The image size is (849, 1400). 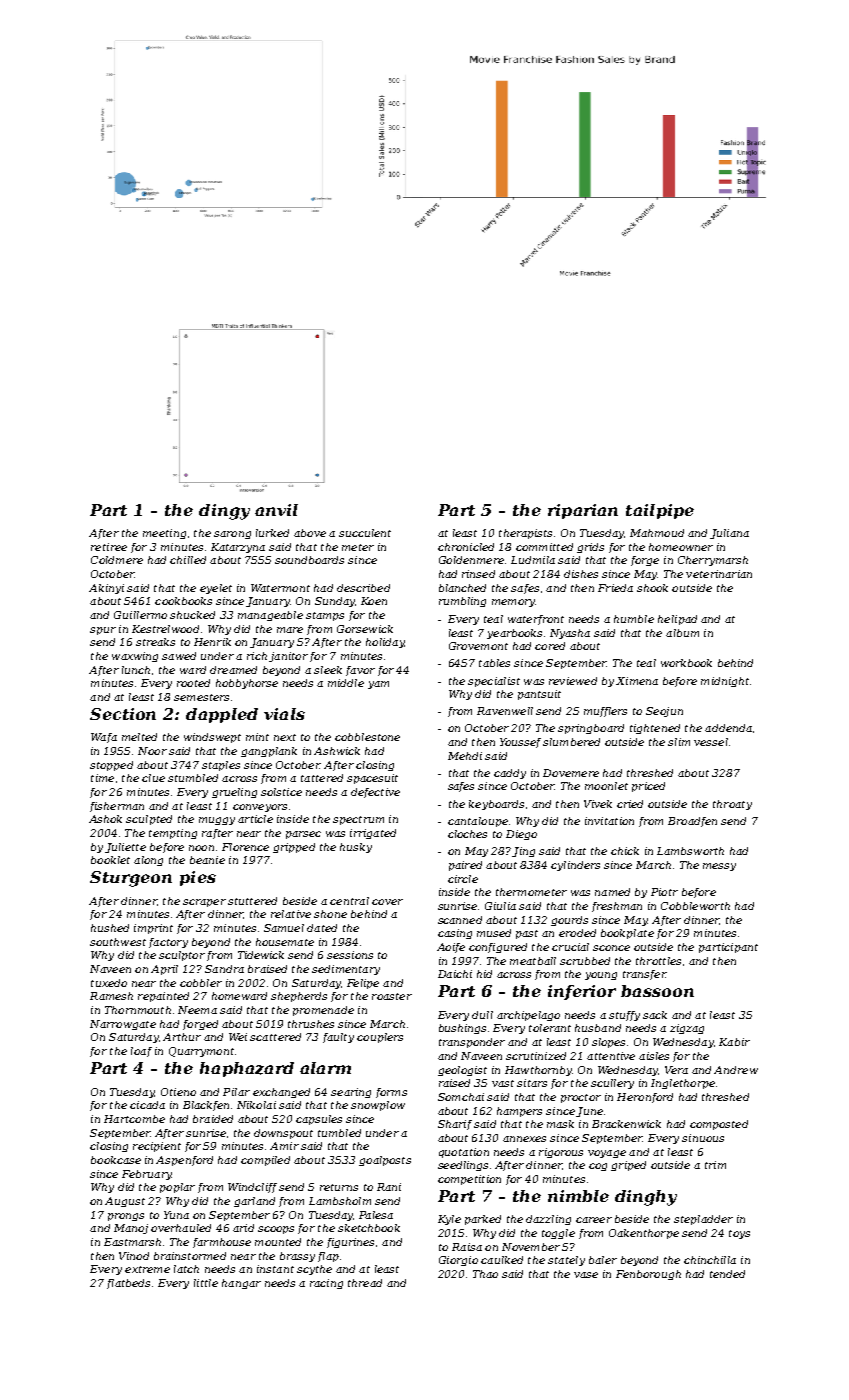 What do you see at coordinates (125, 848) in the document?
I see `Juliette` at bounding box center [125, 848].
